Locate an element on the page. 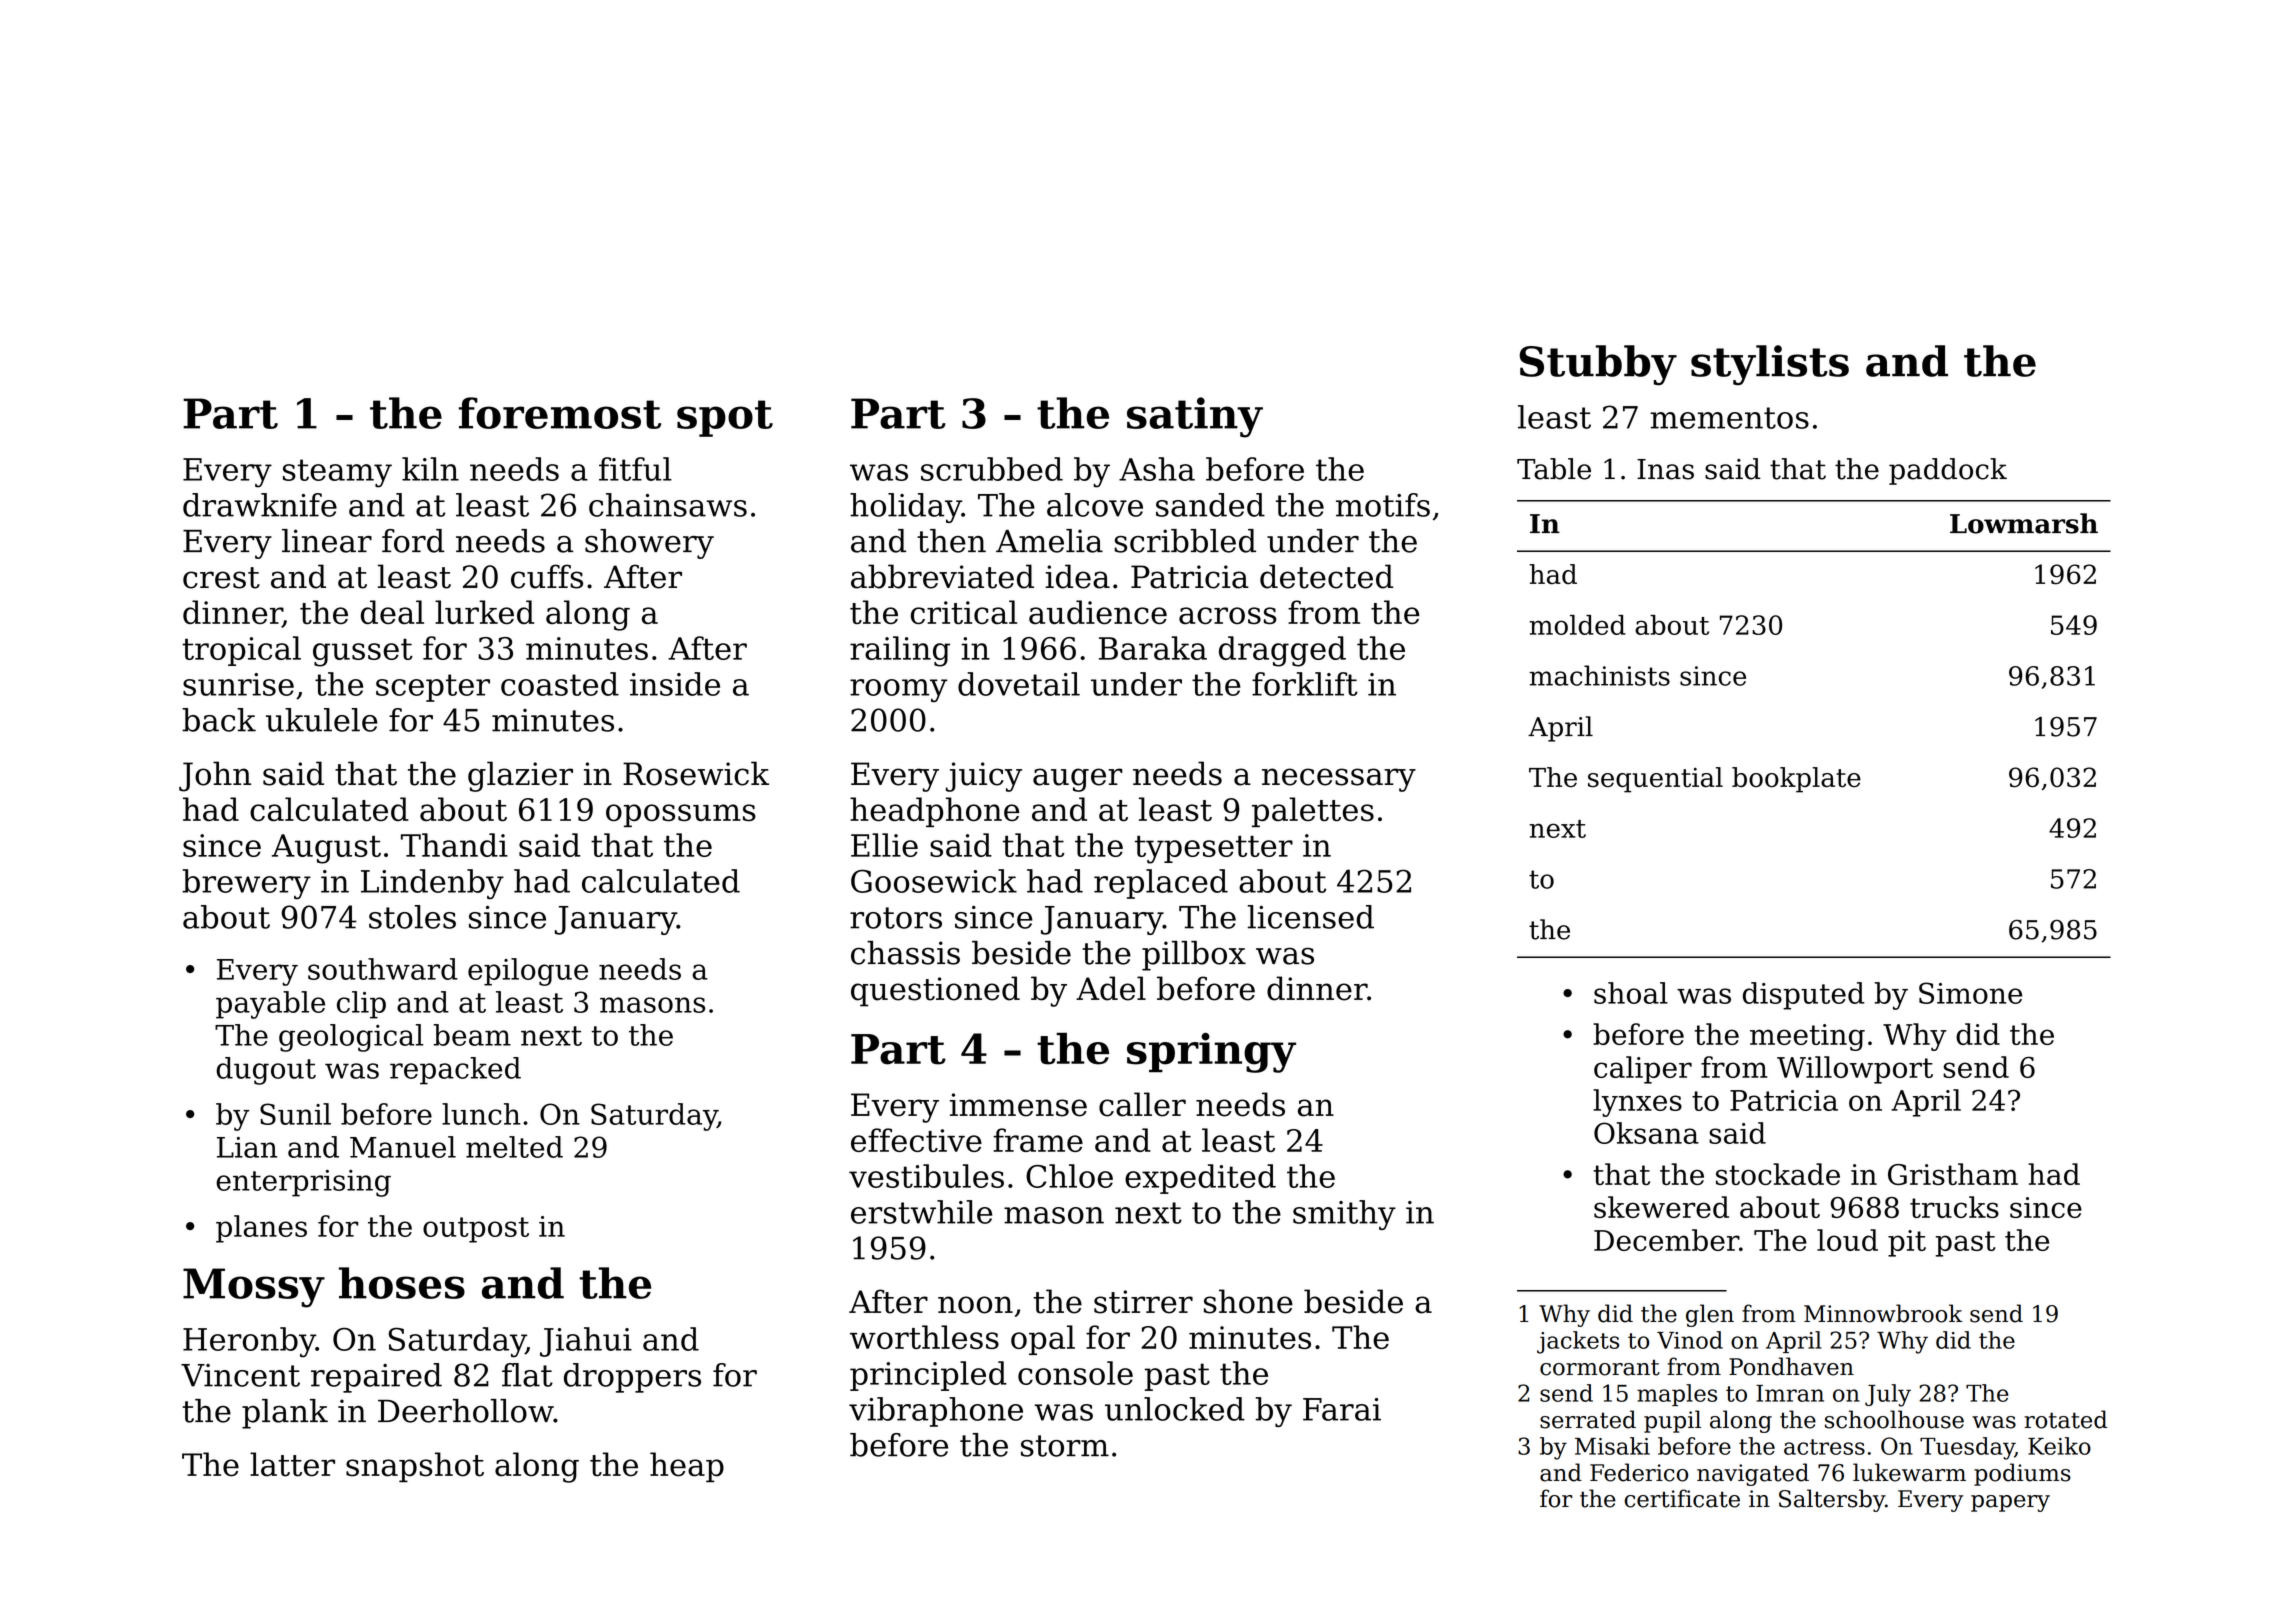 This document has height=1620, width=2292. stylists is located at coordinates (1770, 365).
